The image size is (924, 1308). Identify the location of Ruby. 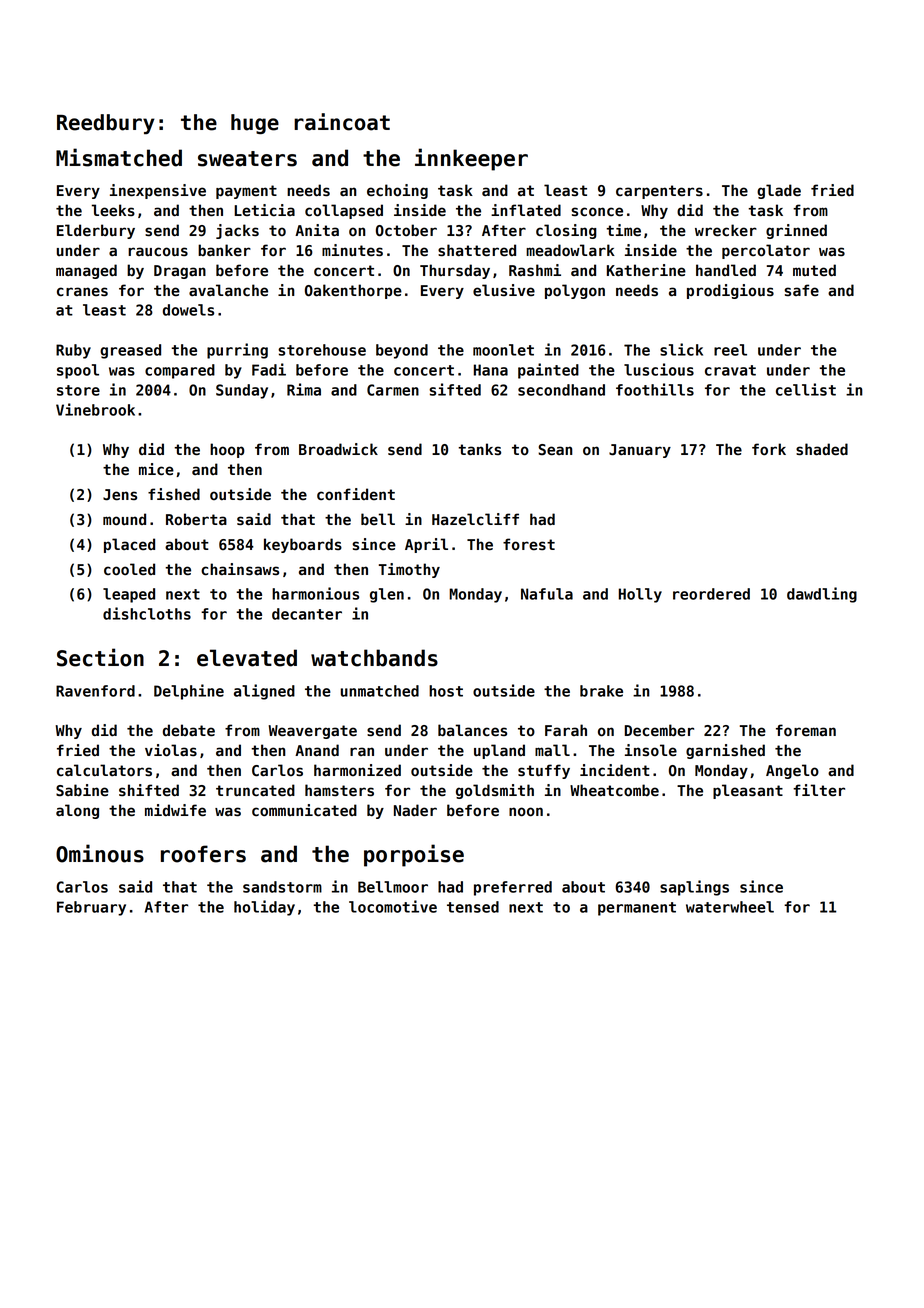
(73, 351).
